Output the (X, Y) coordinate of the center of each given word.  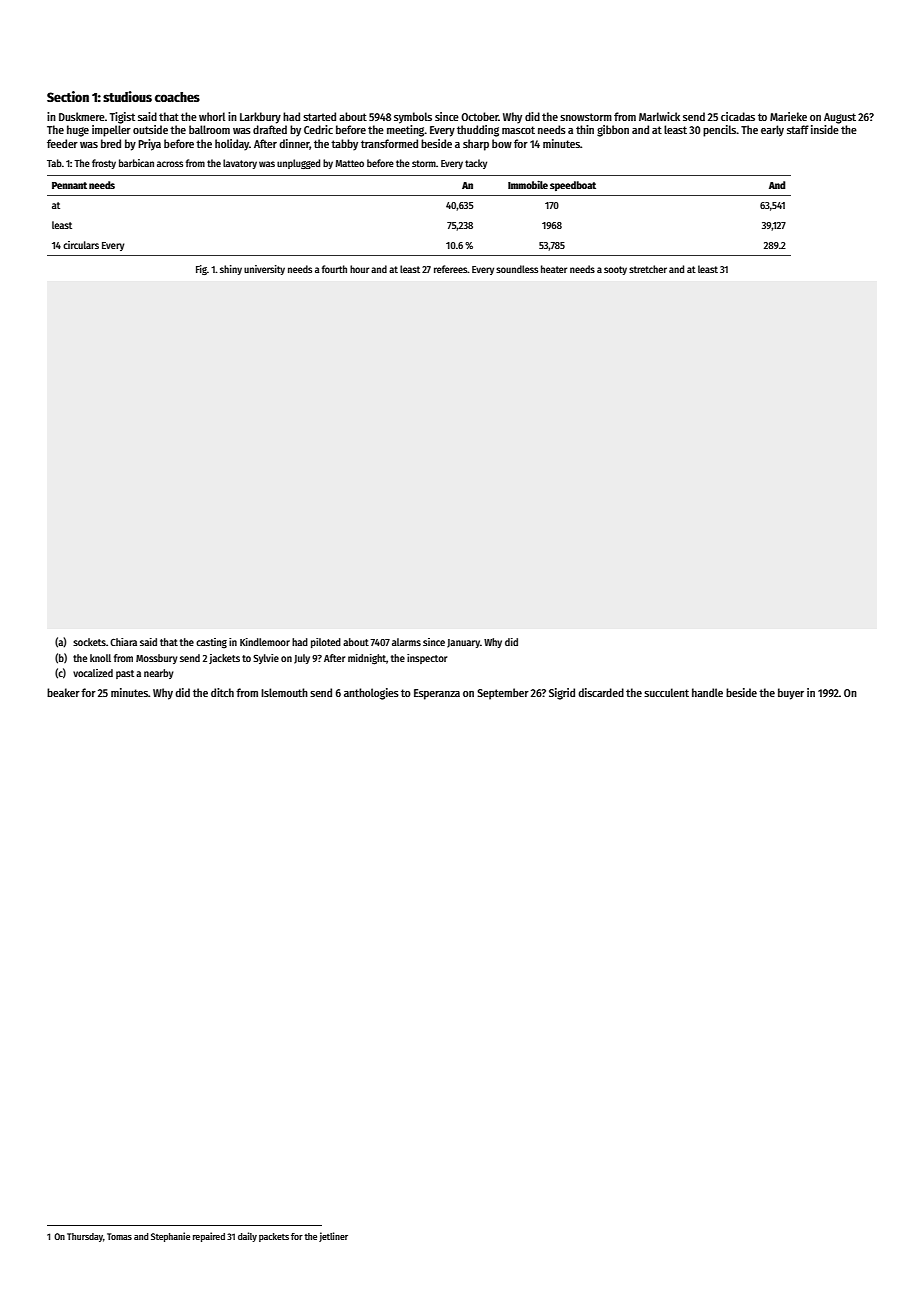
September (503, 694)
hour (359, 269)
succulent (666, 692)
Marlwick (659, 116)
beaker (63, 692)
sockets (89, 642)
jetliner (333, 1237)
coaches (177, 97)
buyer (791, 694)
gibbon (613, 131)
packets (274, 1237)
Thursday (85, 1237)
